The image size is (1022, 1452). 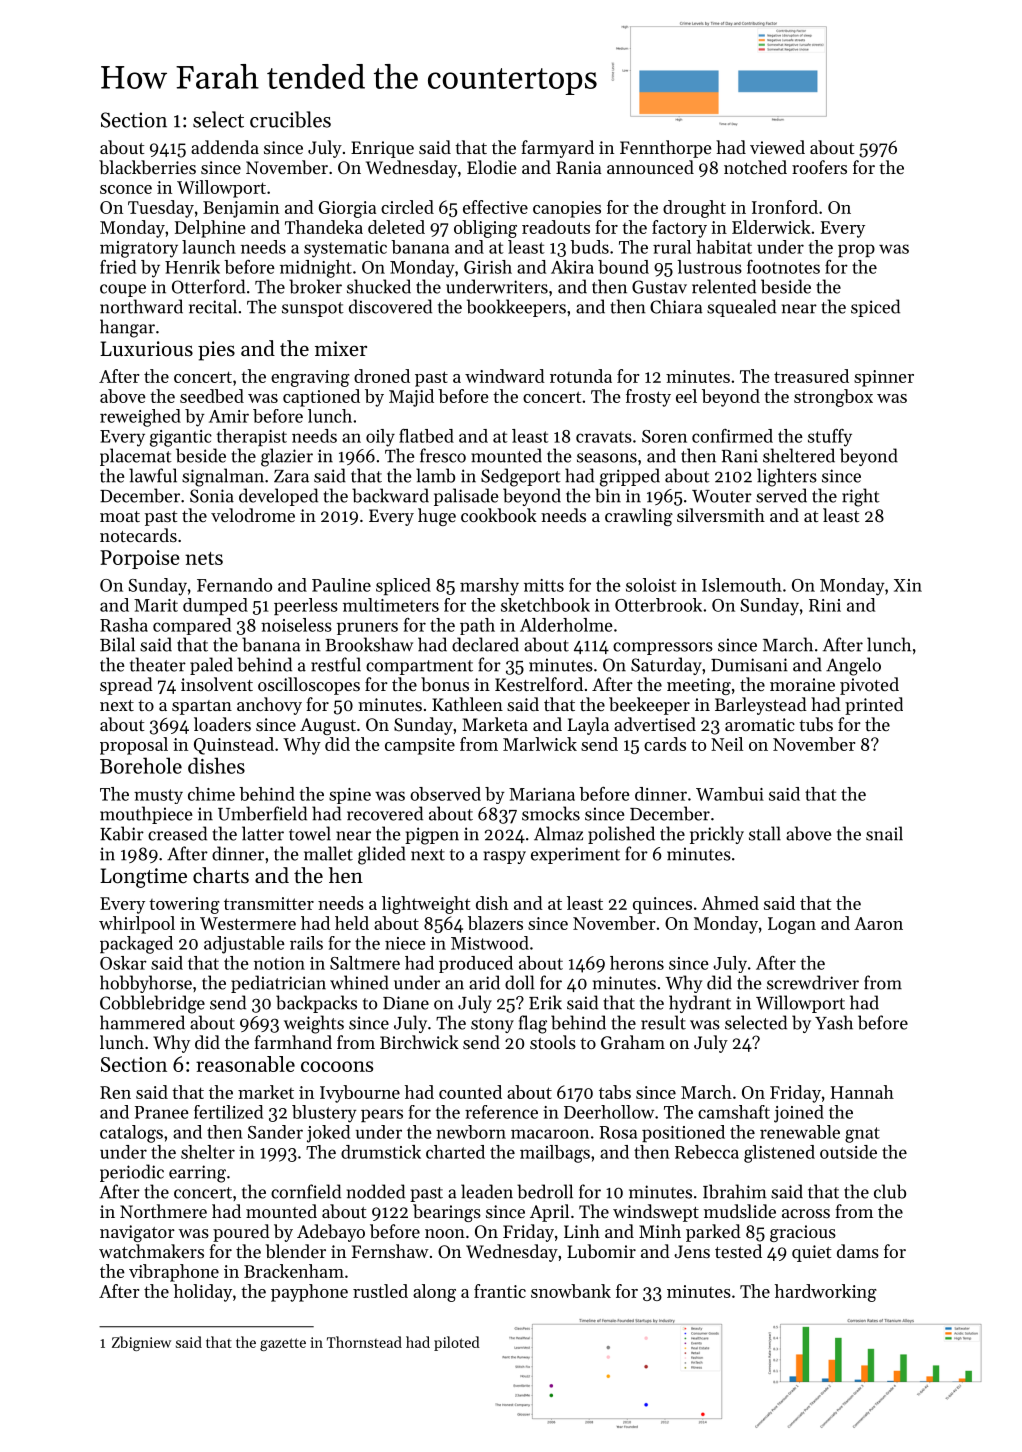 I want to click on whirlpool, so click(x=137, y=925).
